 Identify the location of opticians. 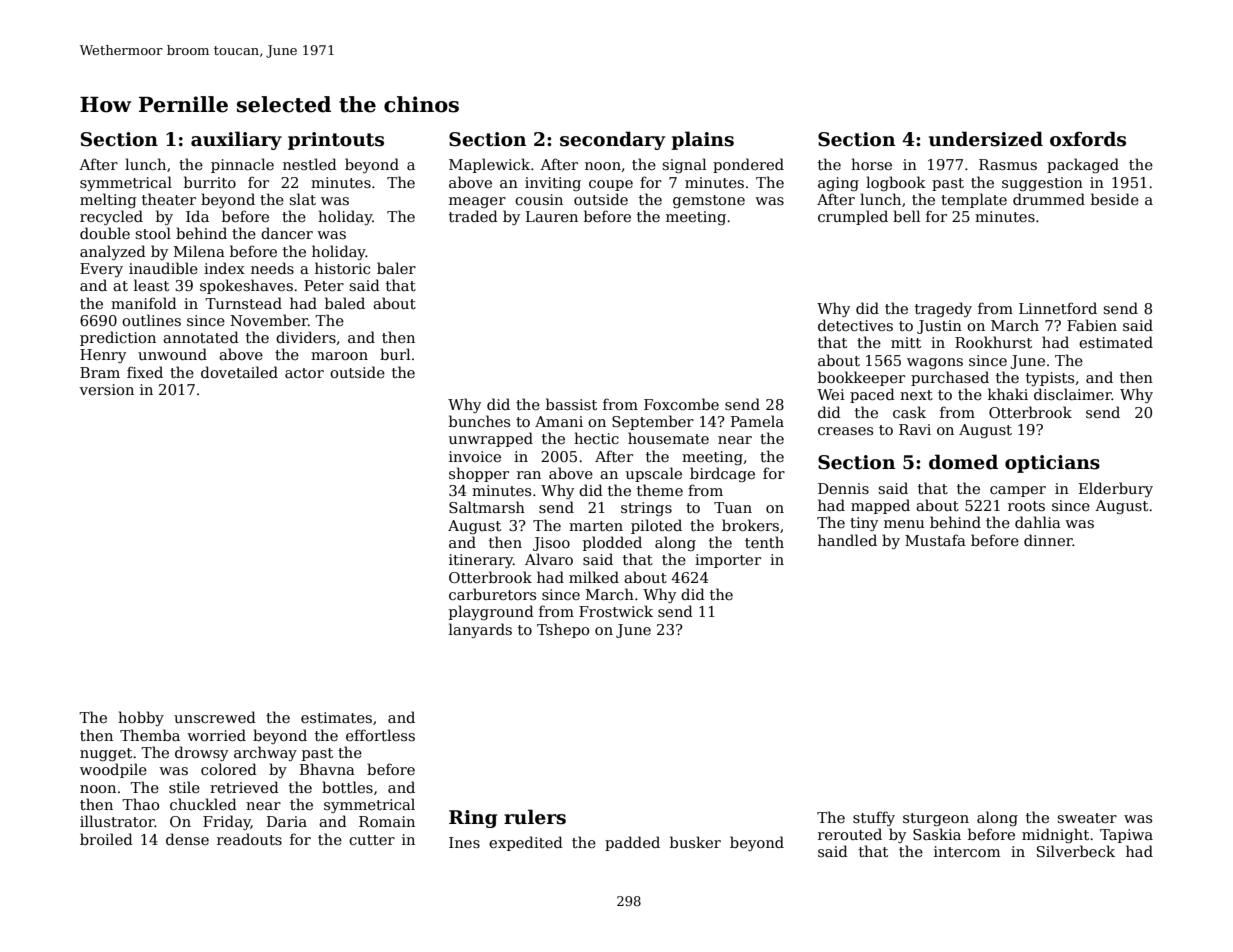
(1052, 464).
